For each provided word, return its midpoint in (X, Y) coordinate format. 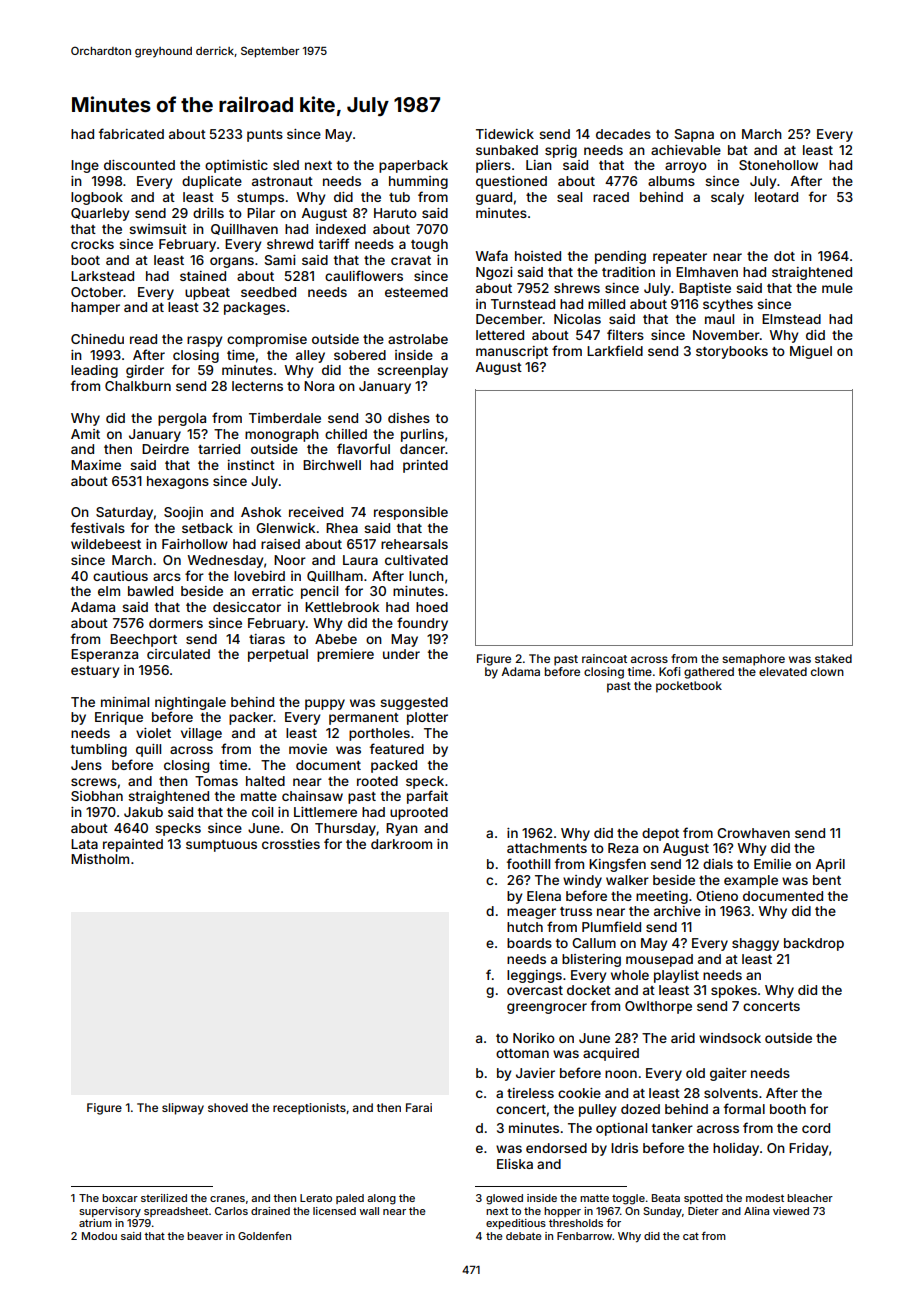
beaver (205, 1236)
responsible (411, 513)
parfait (427, 797)
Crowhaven (753, 833)
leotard (776, 197)
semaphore (753, 660)
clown (827, 671)
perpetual (278, 655)
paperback (413, 166)
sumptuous (221, 846)
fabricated (131, 133)
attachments (547, 848)
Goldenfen (264, 1236)
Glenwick (285, 528)
